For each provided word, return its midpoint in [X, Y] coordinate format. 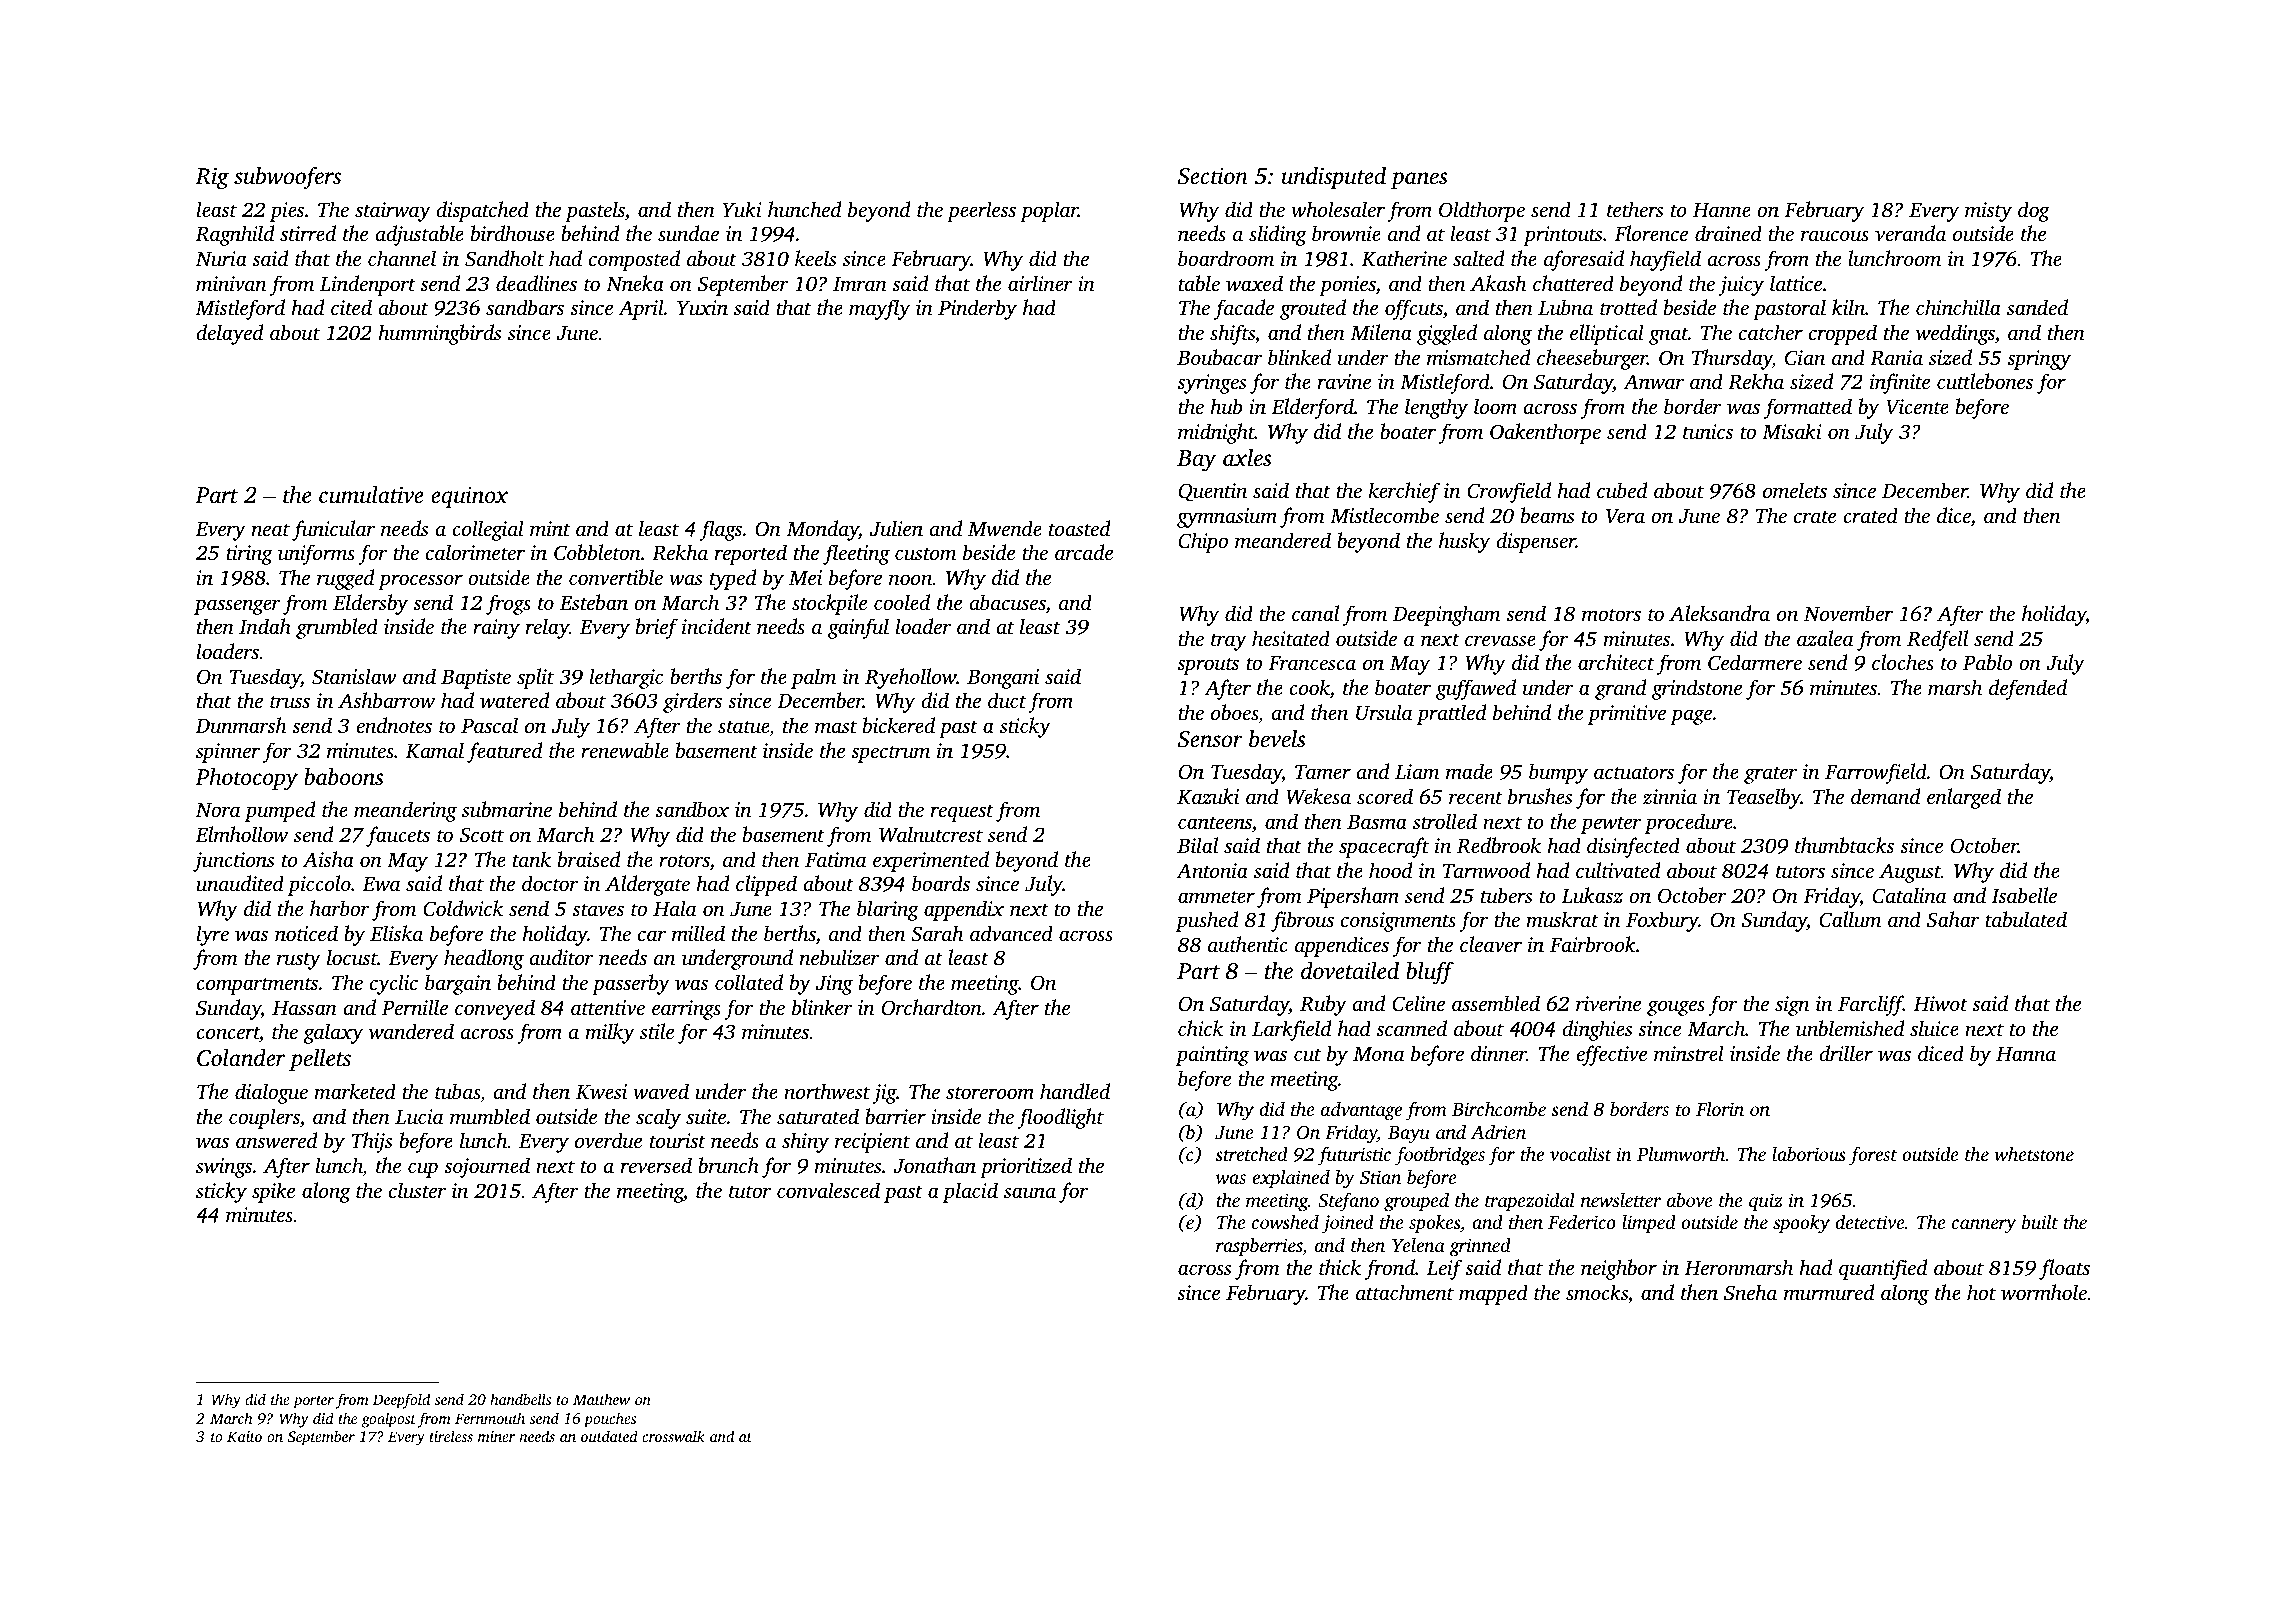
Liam [1417, 771]
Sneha [1750, 1292]
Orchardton [932, 1007]
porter [313, 1402]
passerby [631, 984]
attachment [1405, 1292]
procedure [1689, 823]
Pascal [489, 725]
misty [1988, 212]
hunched [804, 209]
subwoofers [287, 178]
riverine [1608, 1003]
